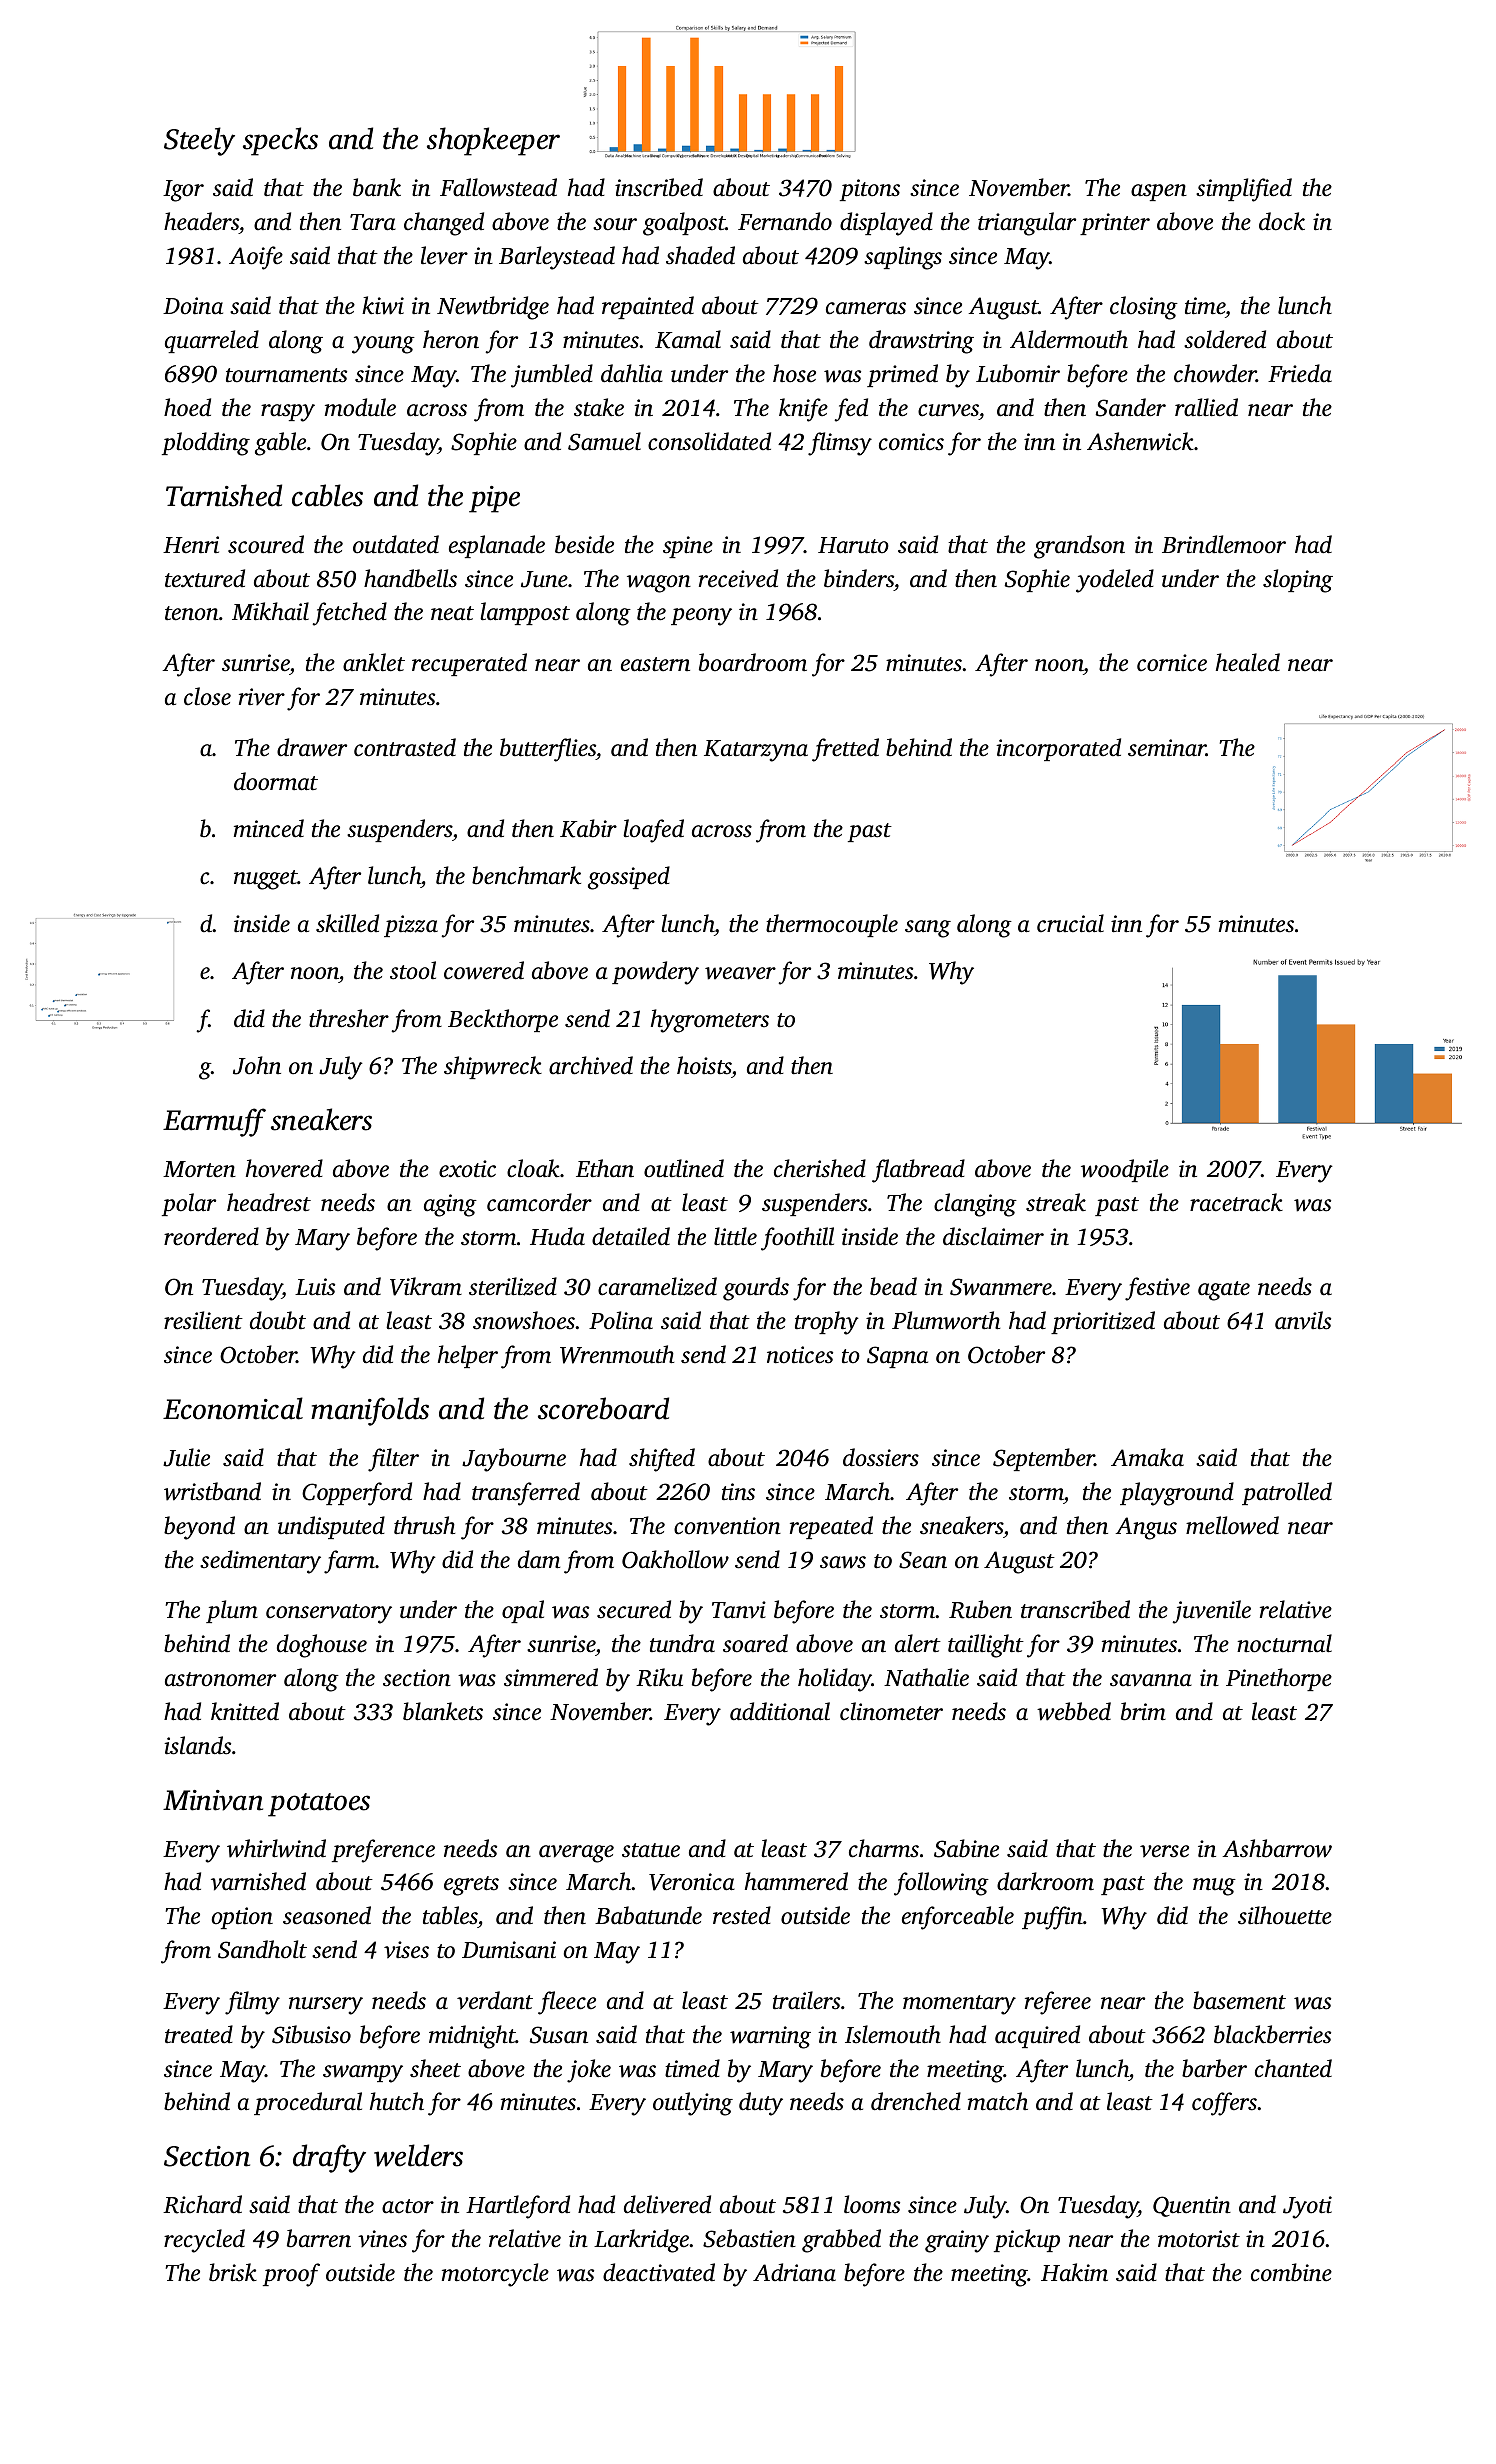  What do you see at coordinates (659, 2272) in the page?
I see `deactivated` at bounding box center [659, 2272].
